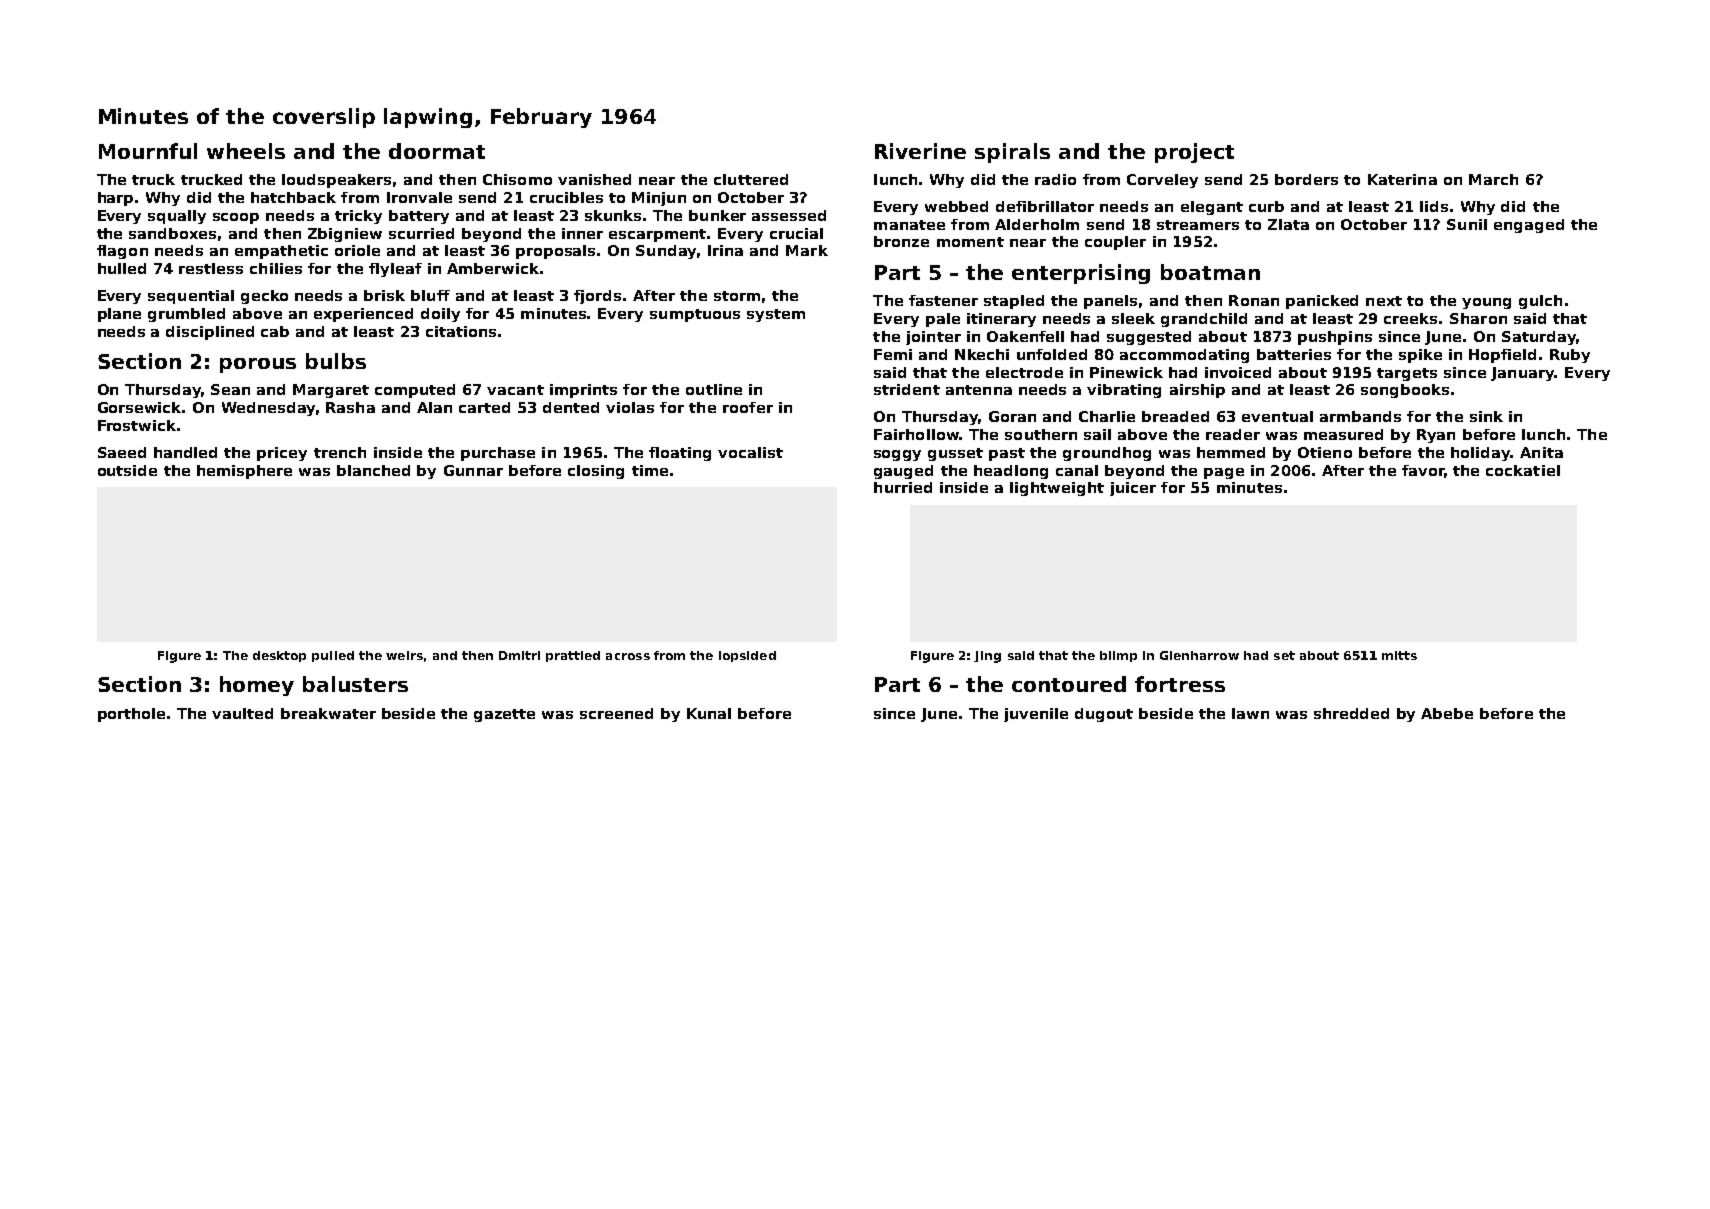 Image resolution: width=1710 pixels, height=1209 pixels. What do you see at coordinates (148, 151) in the screenshot?
I see `Mournful` at bounding box center [148, 151].
